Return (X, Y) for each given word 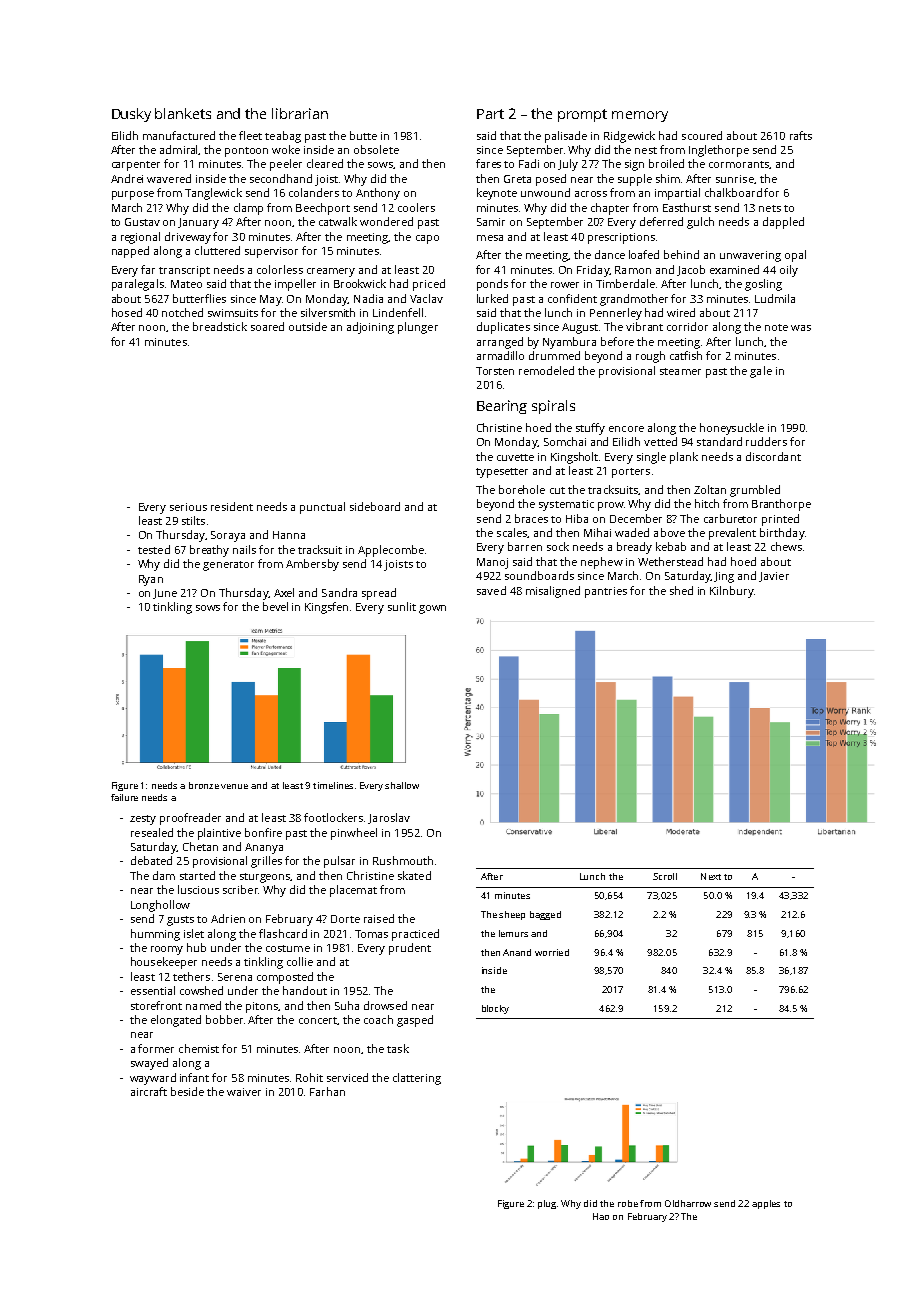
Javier (774, 577)
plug (547, 1204)
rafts (801, 135)
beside (187, 1091)
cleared (325, 163)
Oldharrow (688, 1203)
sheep (512, 915)
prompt (582, 115)
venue (234, 786)
